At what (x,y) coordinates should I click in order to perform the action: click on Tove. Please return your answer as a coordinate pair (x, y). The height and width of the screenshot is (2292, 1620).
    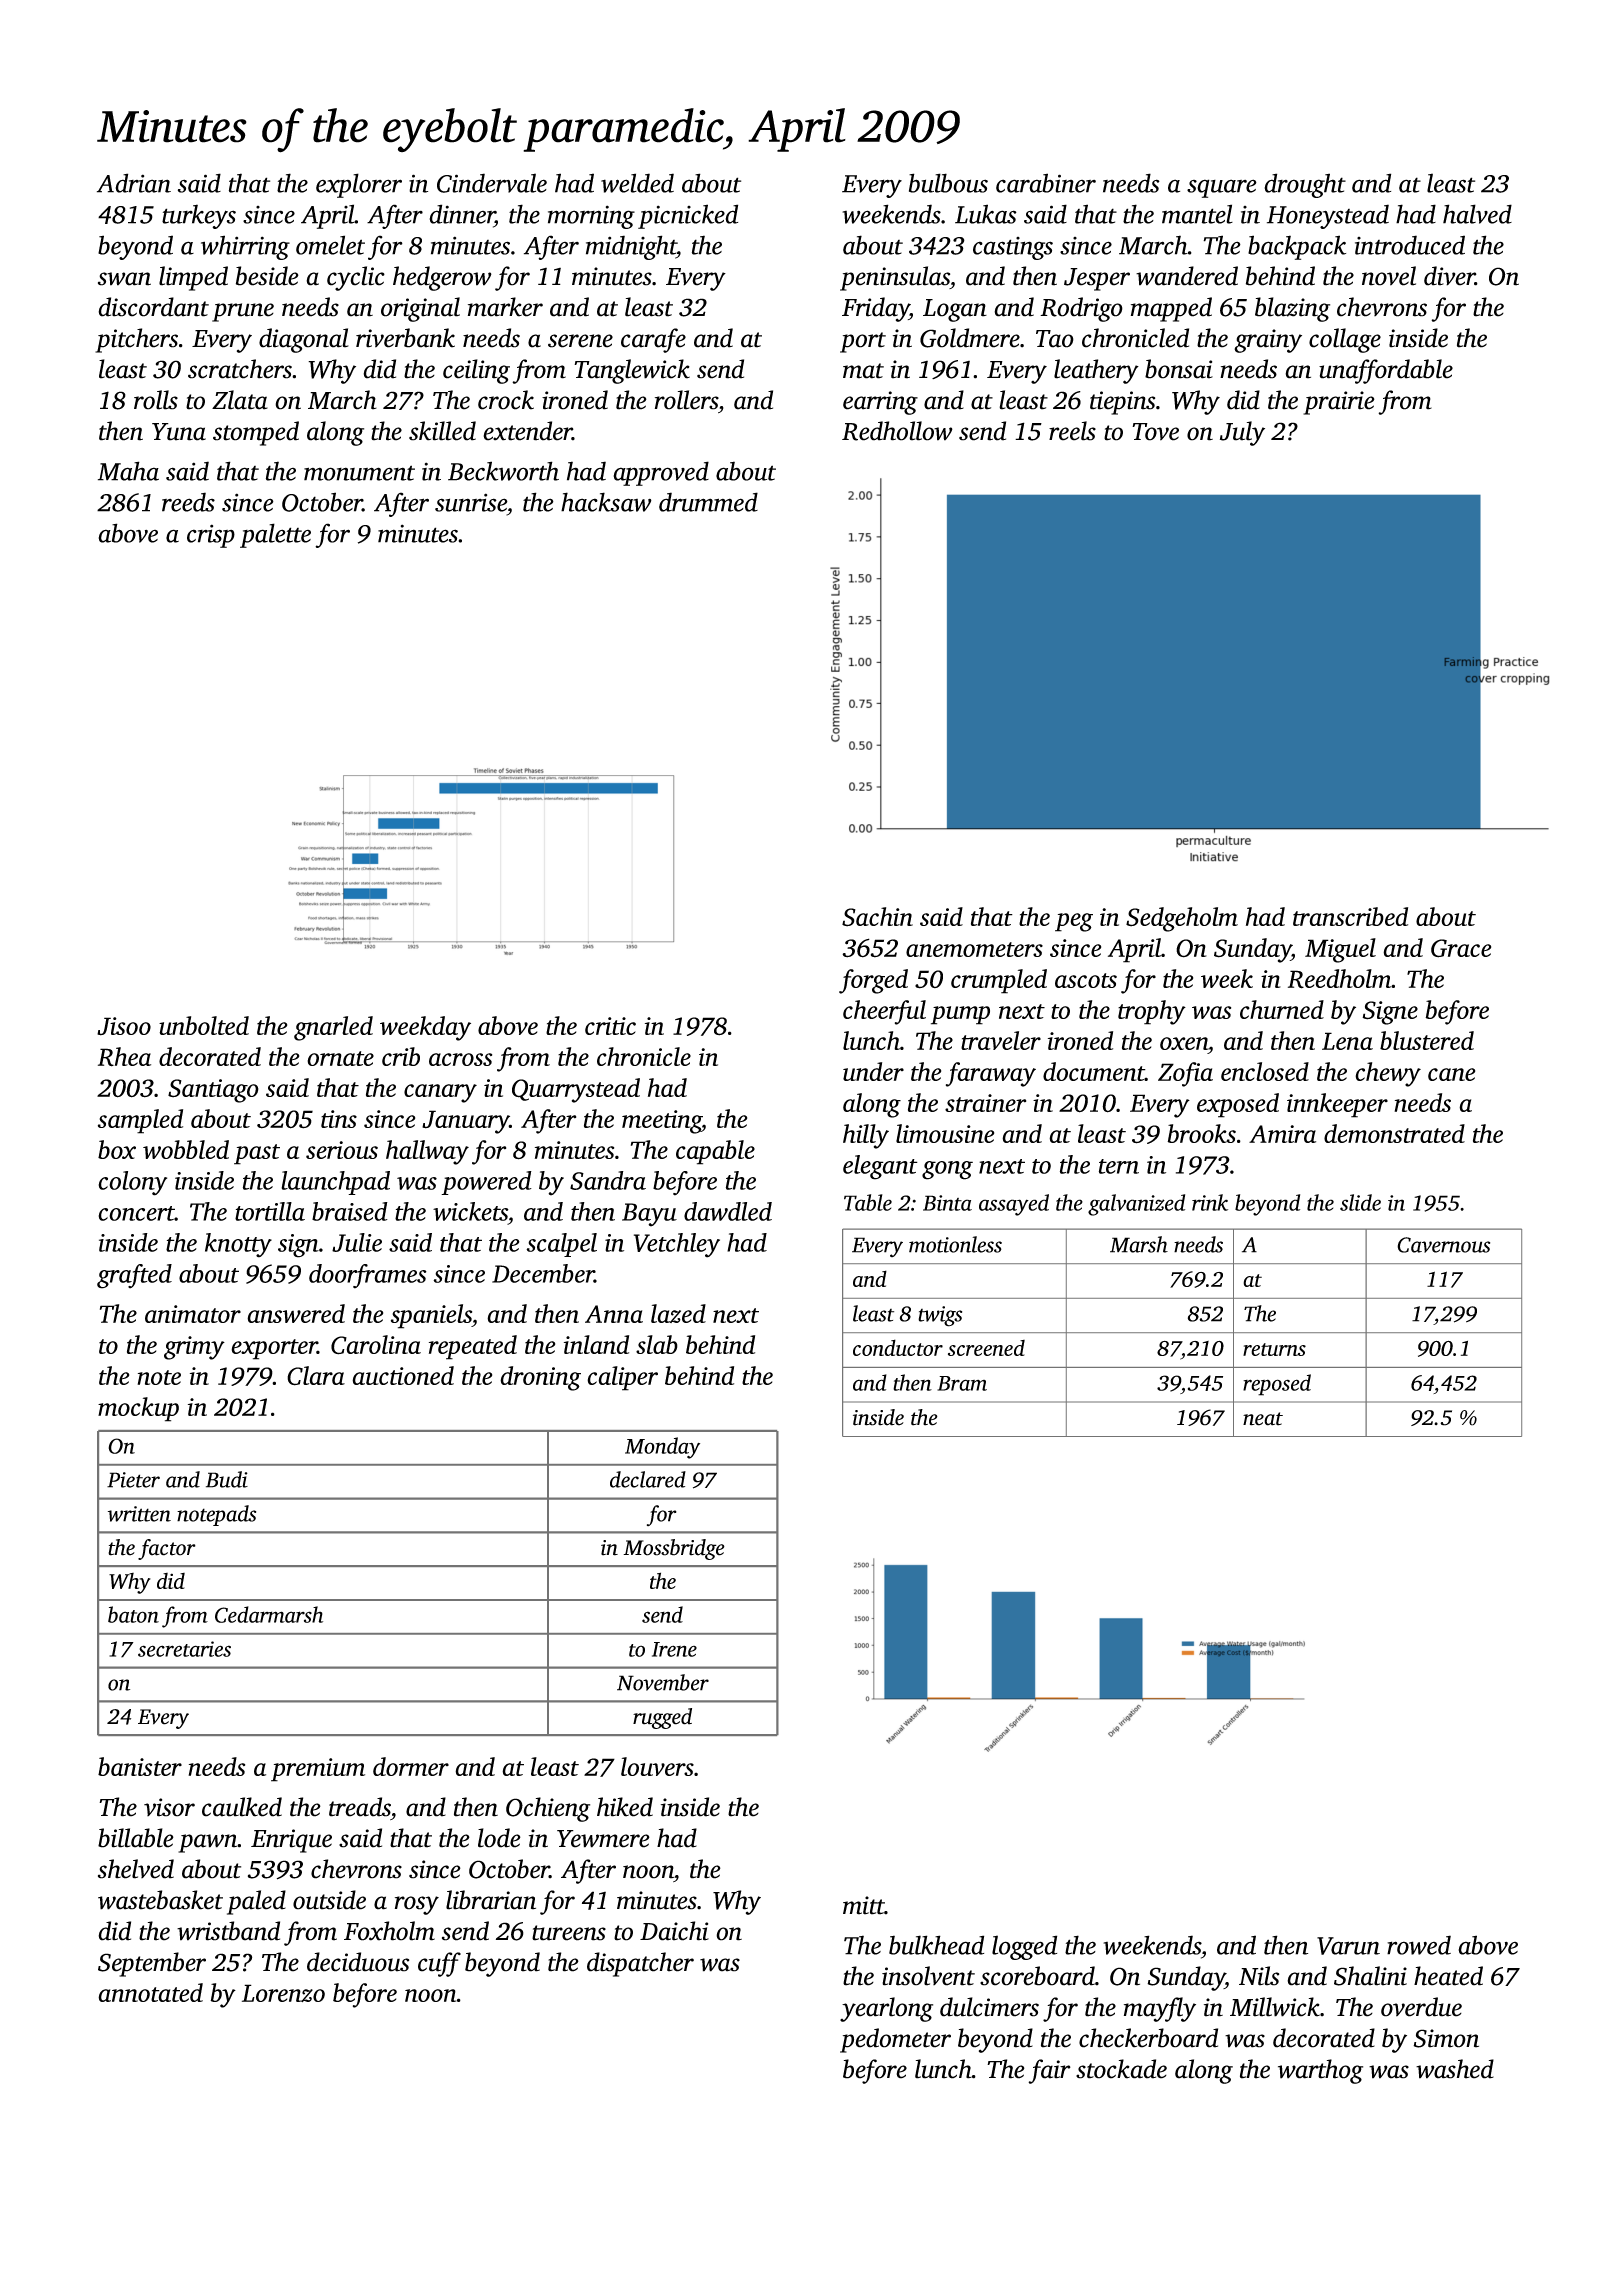
    Looking at the image, I should click on (1155, 432).
